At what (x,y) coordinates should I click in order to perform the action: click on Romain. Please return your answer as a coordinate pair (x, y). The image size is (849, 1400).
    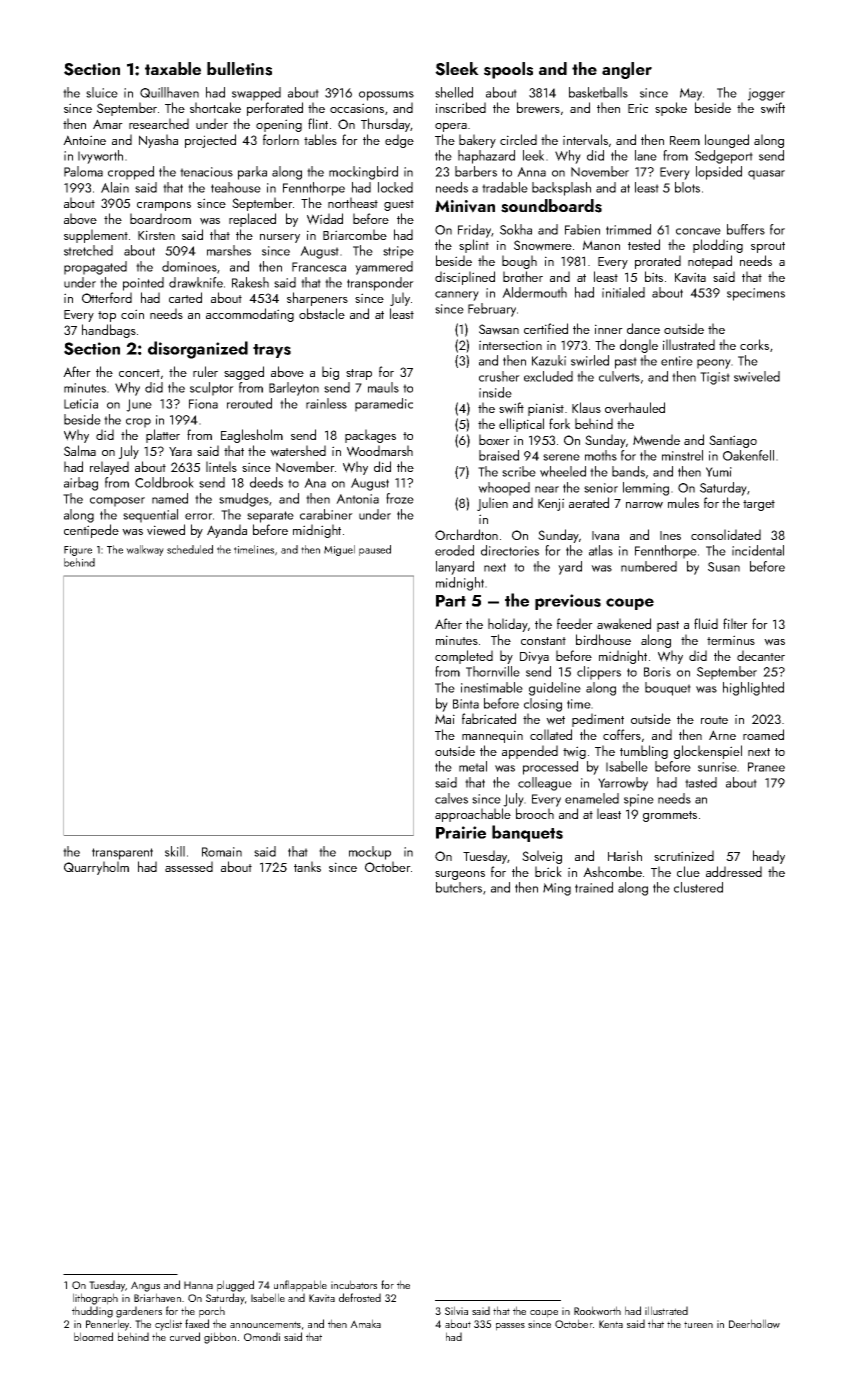
    Looking at the image, I should click on (222, 852).
